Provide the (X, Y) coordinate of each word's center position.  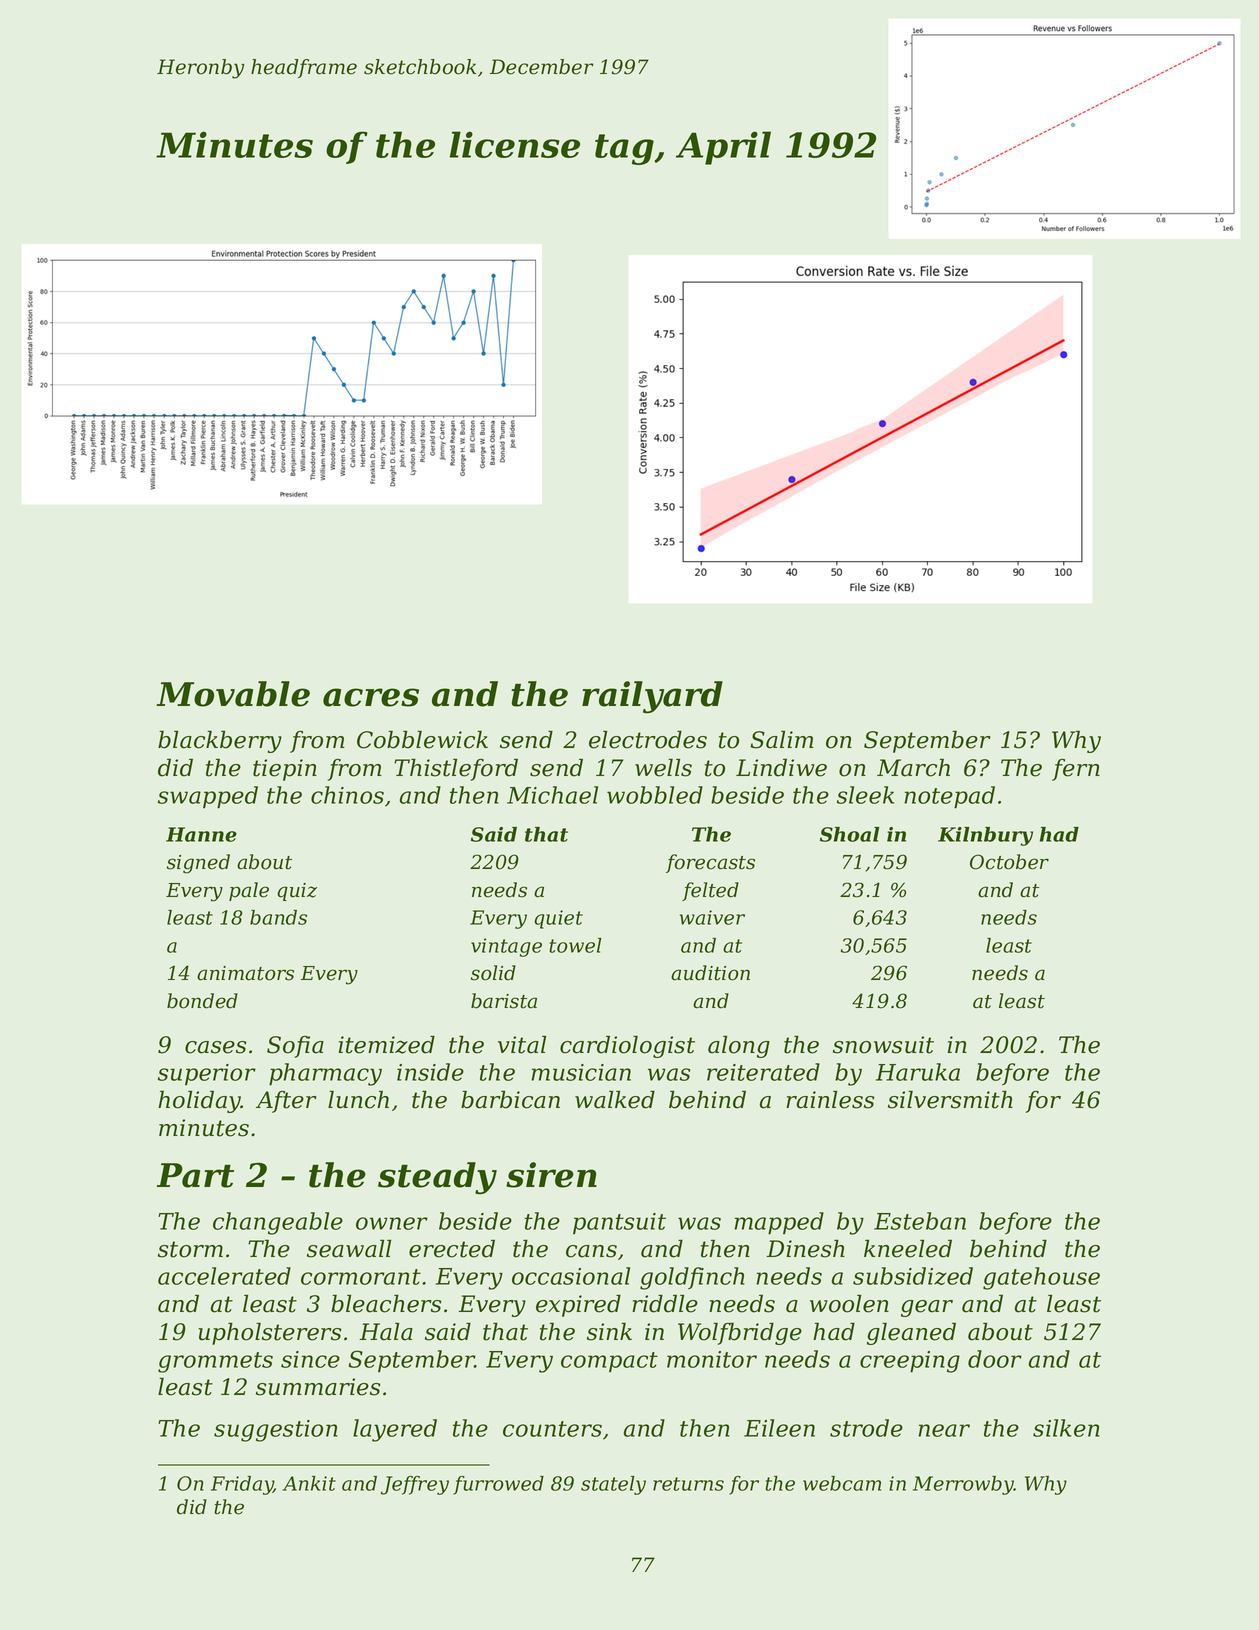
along (739, 1046)
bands (278, 917)
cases (216, 1047)
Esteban (920, 1221)
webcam (842, 1483)
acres (371, 697)
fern (1076, 770)
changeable (278, 1223)
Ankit (309, 1483)
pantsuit (619, 1223)
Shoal (849, 834)
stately (613, 1485)
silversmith (950, 1099)
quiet (558, 919)
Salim (782, 739)
